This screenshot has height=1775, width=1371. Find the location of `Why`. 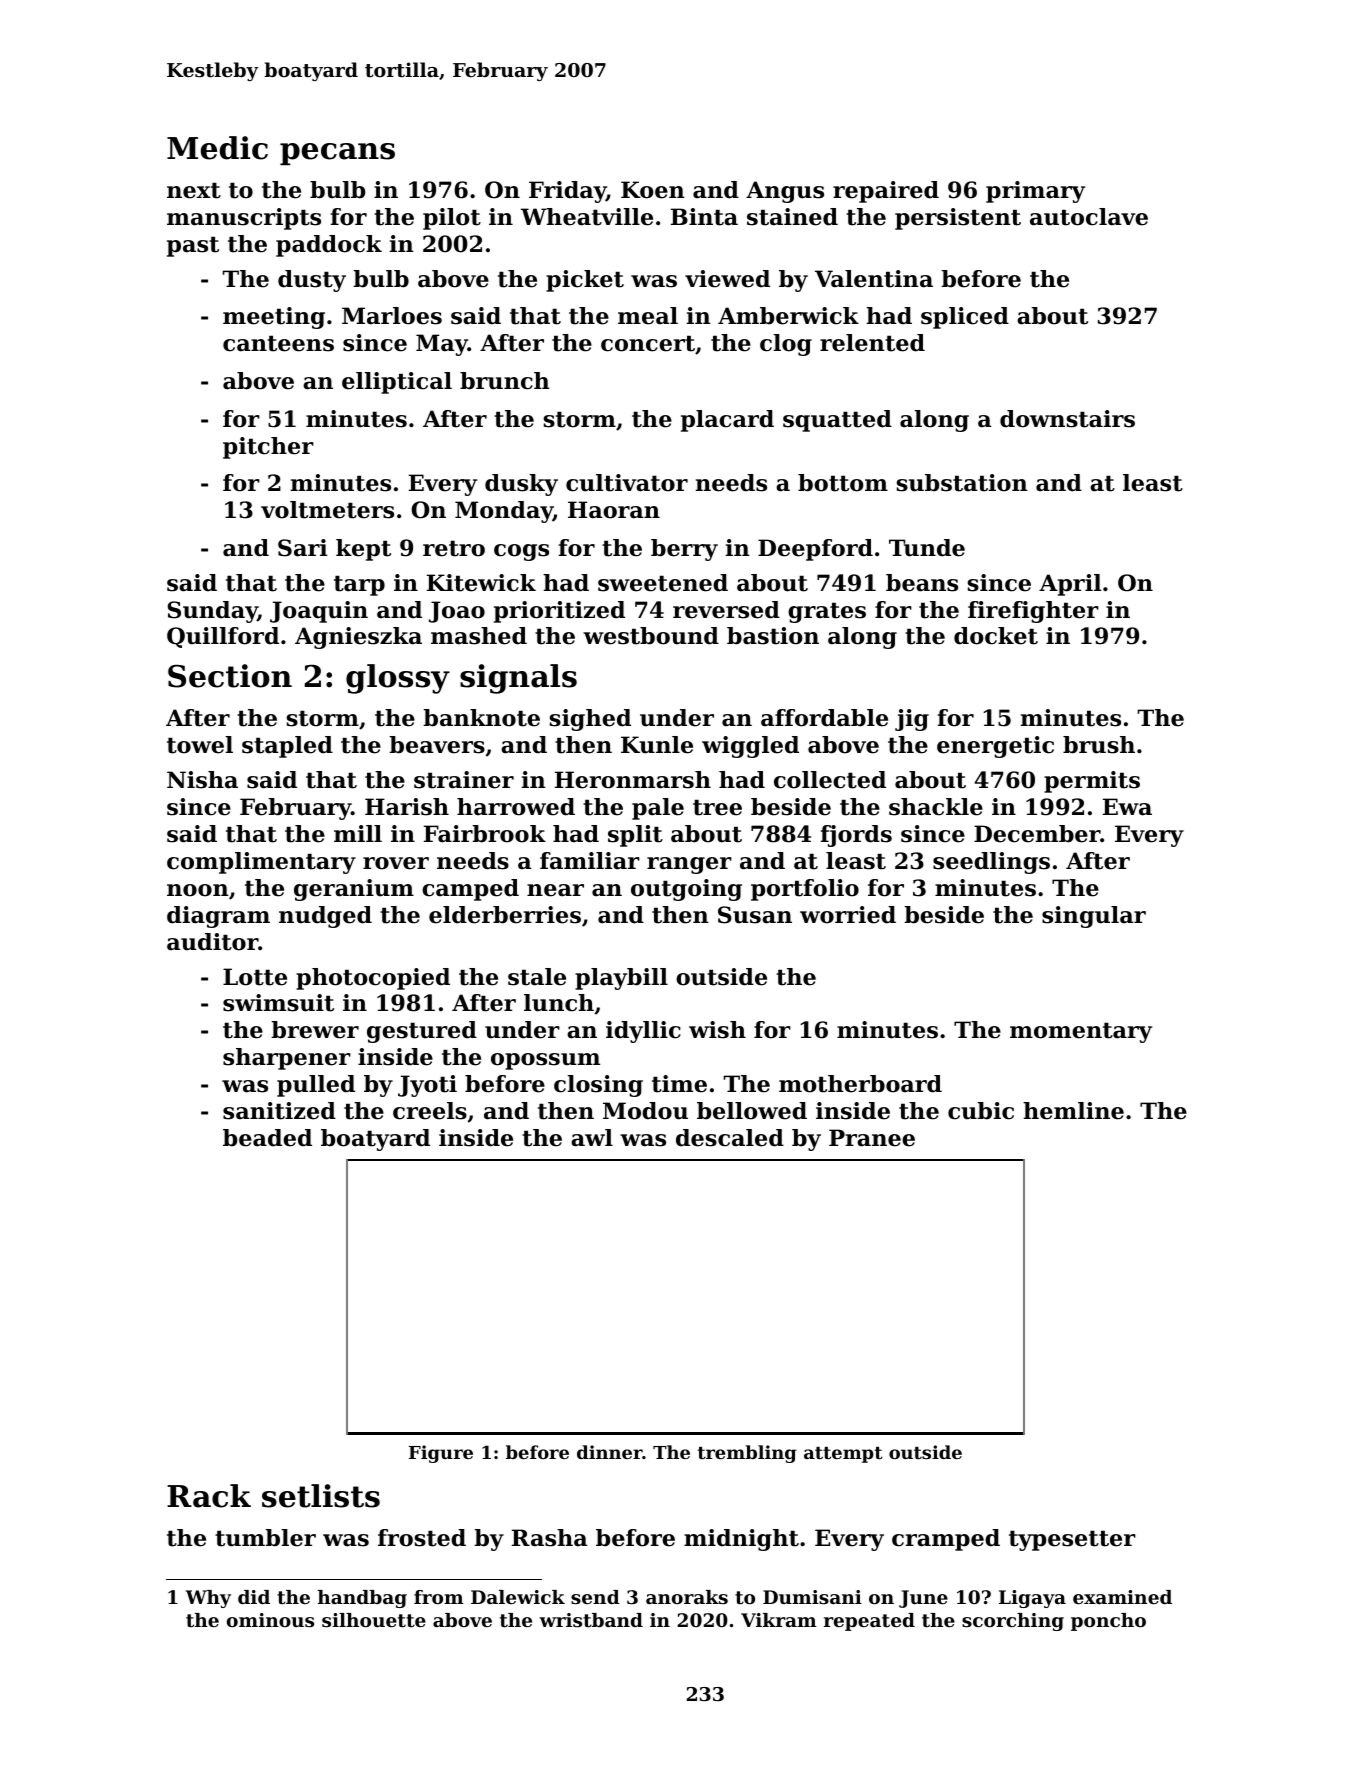

Why is located at coordinates (208, 1599).
